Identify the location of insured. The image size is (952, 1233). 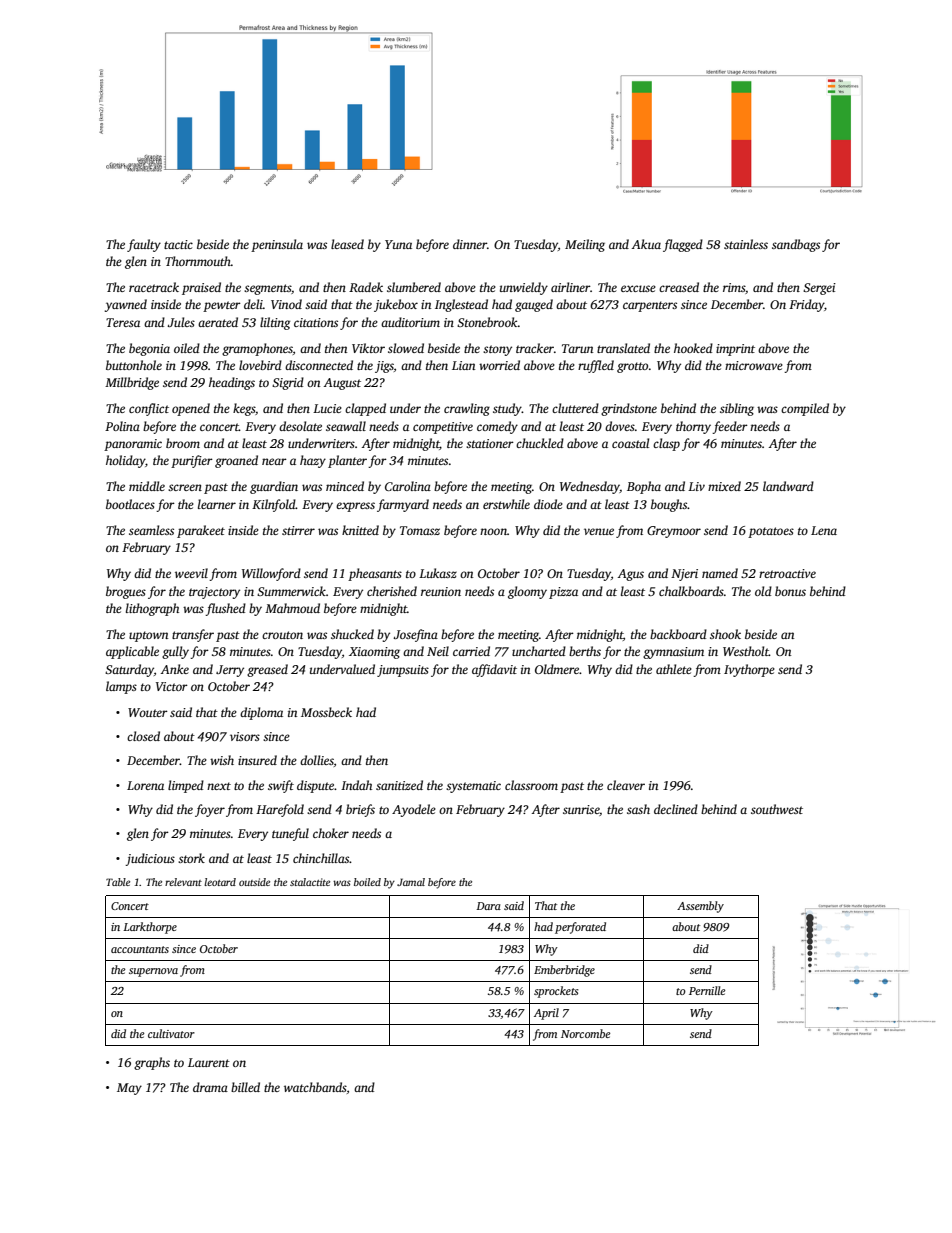
(257, 760).
